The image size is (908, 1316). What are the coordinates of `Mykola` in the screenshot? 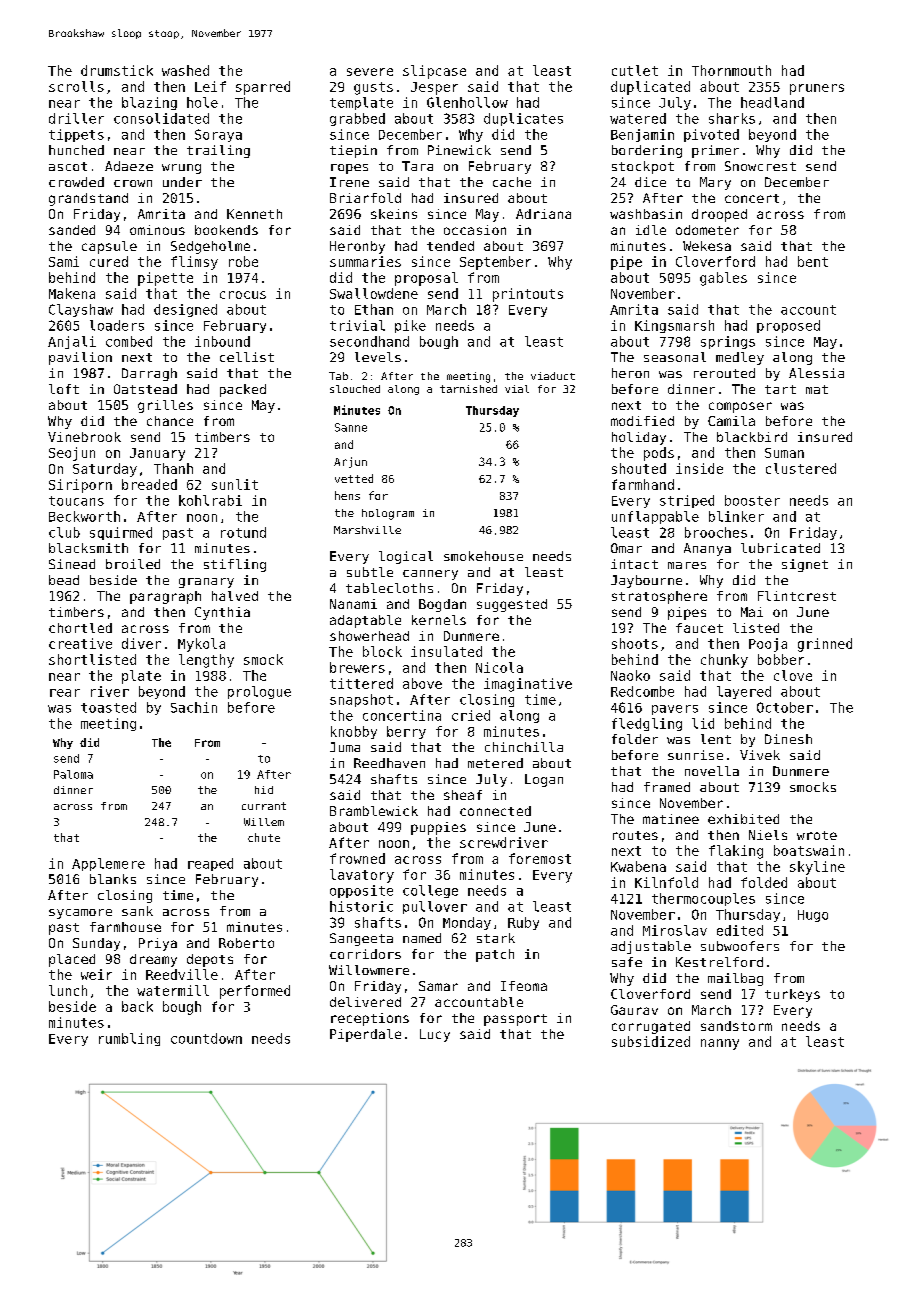 It's located at (201, 645).
